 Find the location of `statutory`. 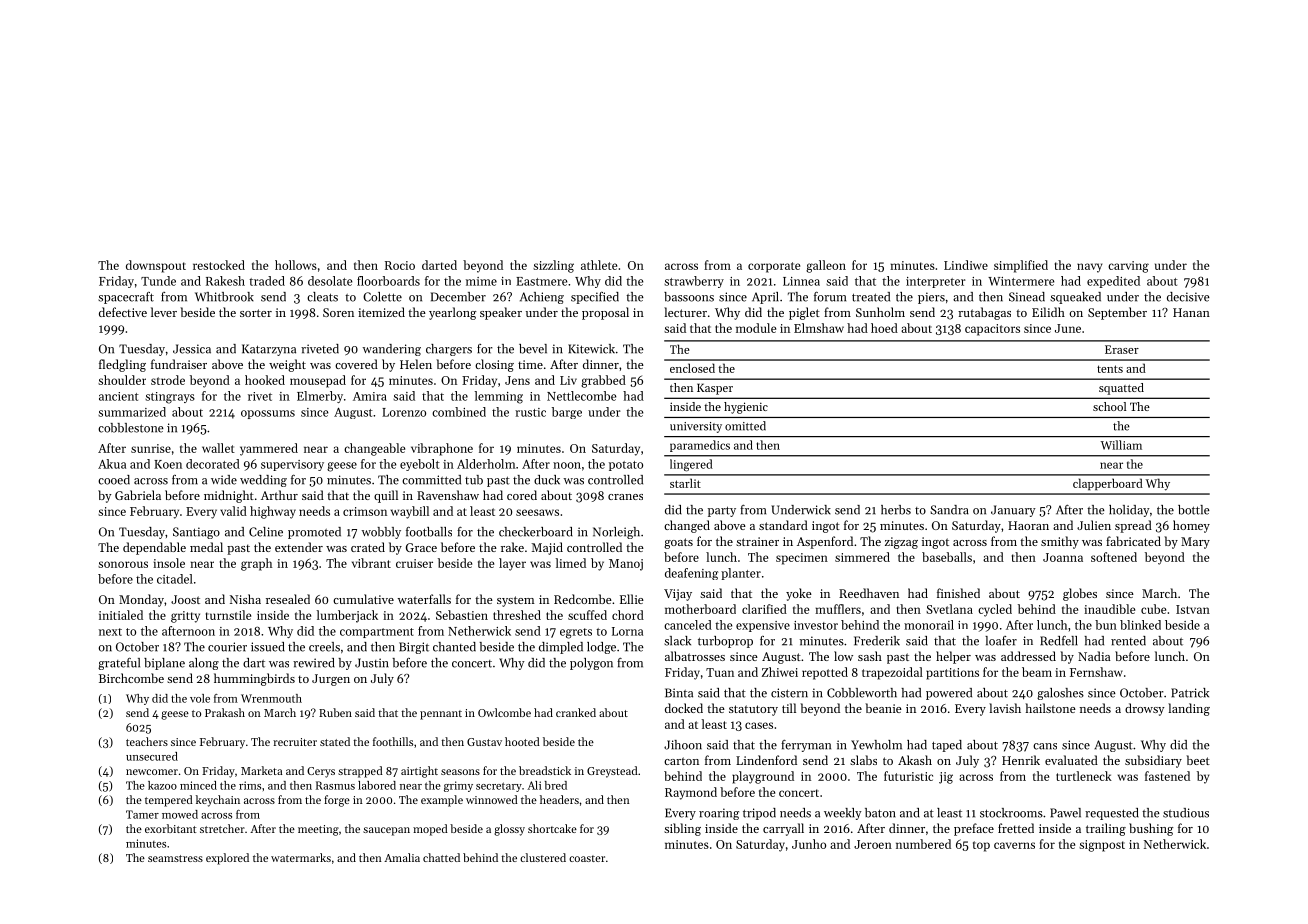

statutory is located at coordinates (753, 710).
